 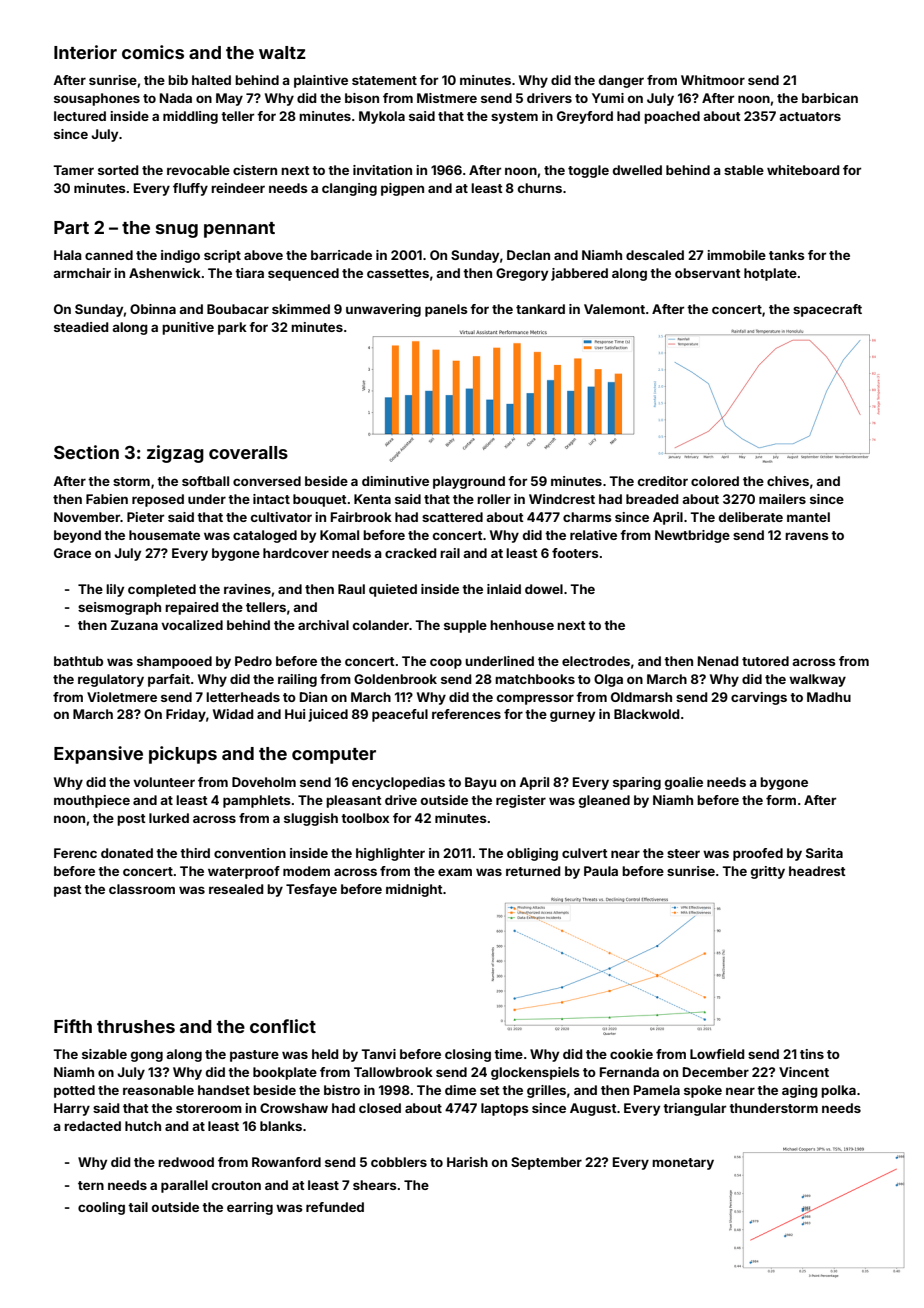 What do you see at coordinates (78, 661) in the screenshot?
I see `bathtub` at bounding box center [78, 661].
